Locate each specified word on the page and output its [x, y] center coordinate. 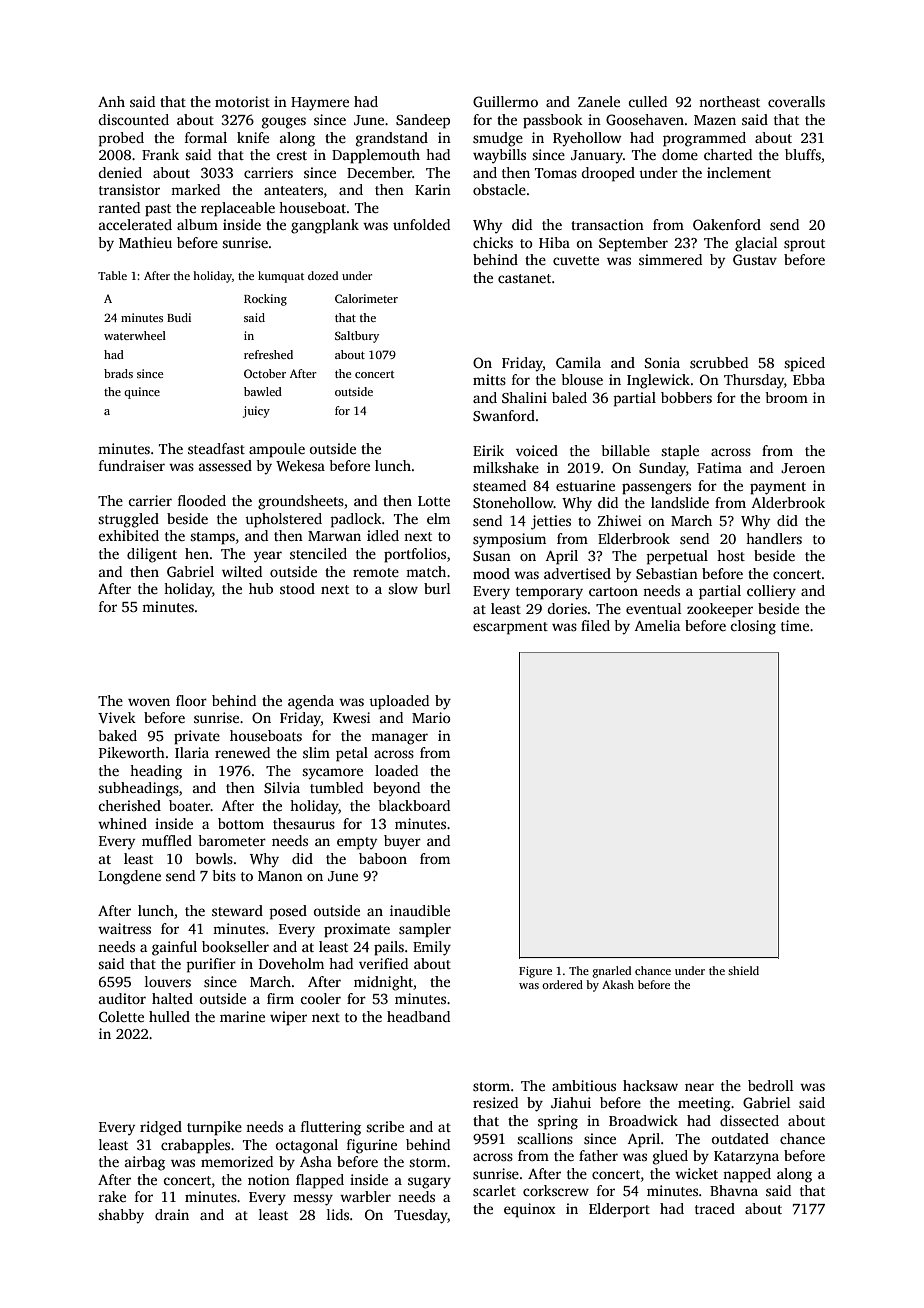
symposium [509, 540]
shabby [121, 1216]
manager [399, 739]
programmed [704, 139]
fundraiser [132, 465]
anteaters [293, 190]
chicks [493, 242]
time [795, 625]
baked [117, 735]
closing [753, 627]
